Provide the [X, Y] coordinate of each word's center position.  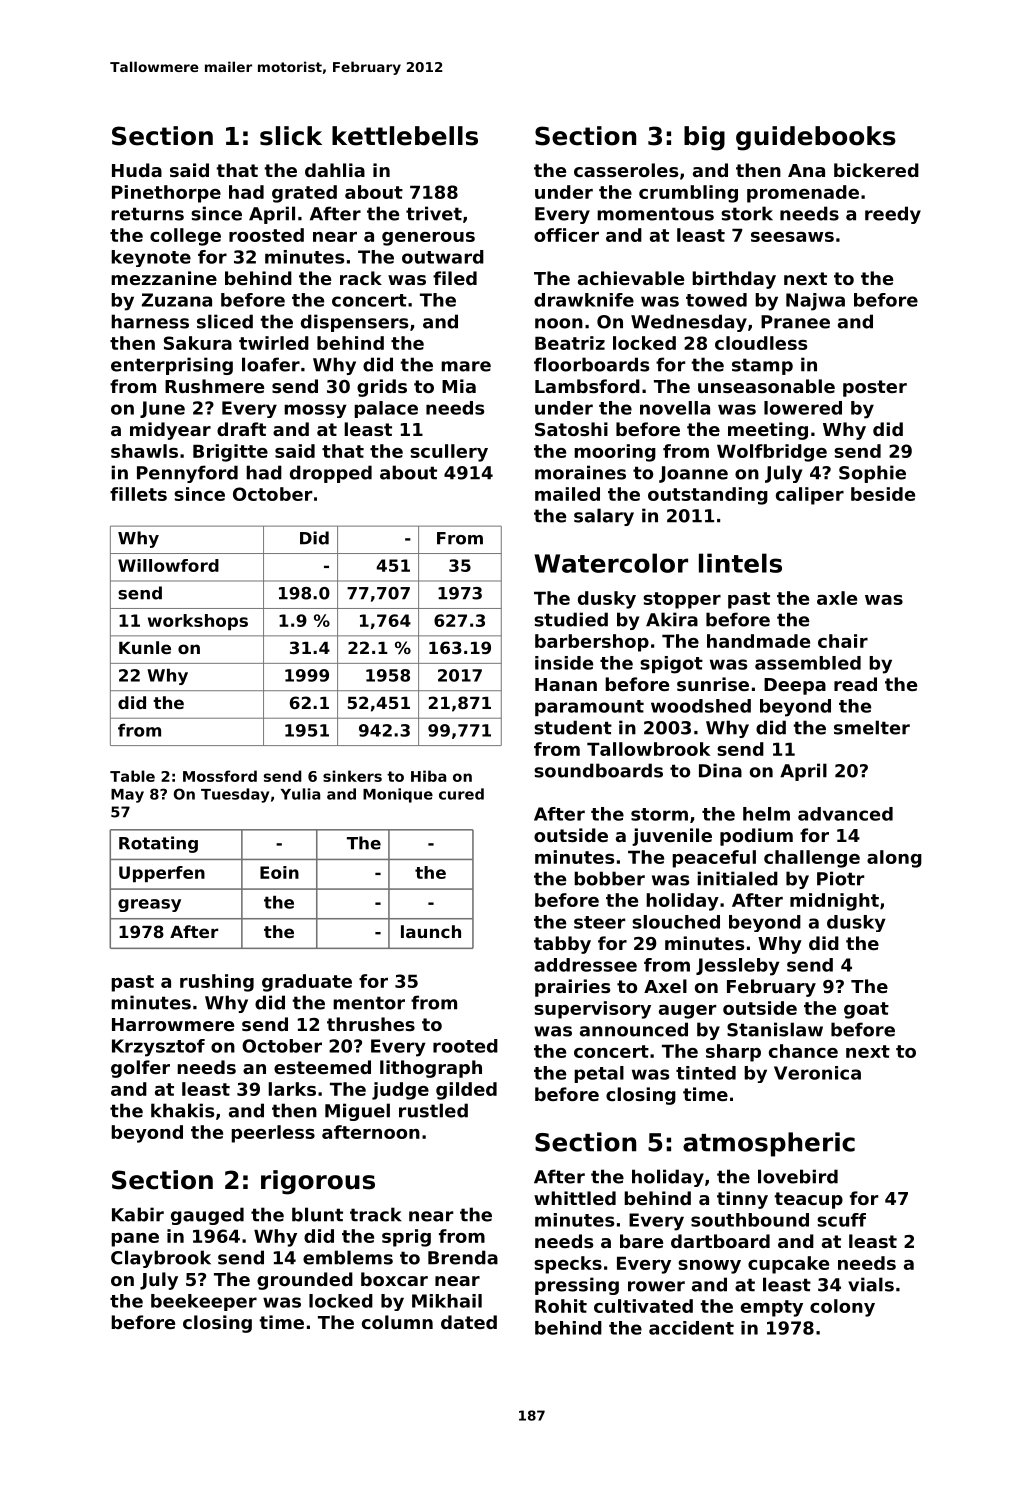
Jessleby [738, 967]
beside [883, 494]
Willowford [168, 565]
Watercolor [611, 563]
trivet [434, 213]
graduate [307, 983]
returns [147, 214]
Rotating [158, 844]
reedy [893, 215]
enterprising [172, 366]
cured [461, 794]
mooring [615, 453]
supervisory [592, 1010]
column [397, 1322]
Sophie [872, 474]
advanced [845, 814]
